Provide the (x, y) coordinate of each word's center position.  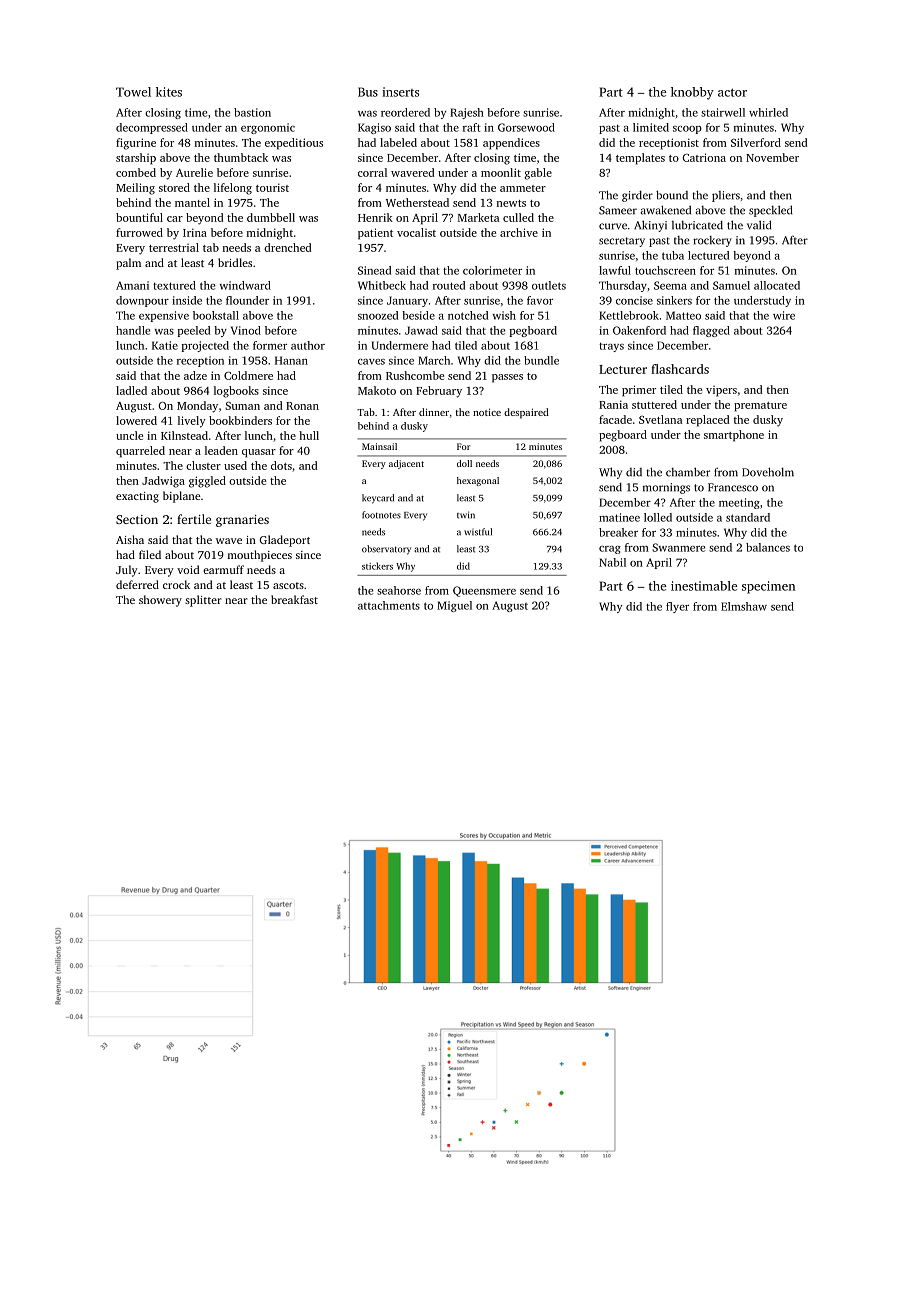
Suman (242, 406)
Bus (368, 92)
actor (732, 92)
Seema (670, 285)
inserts (400, 92)
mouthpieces (260, 556)
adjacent (406, 464)
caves (371, 362)
